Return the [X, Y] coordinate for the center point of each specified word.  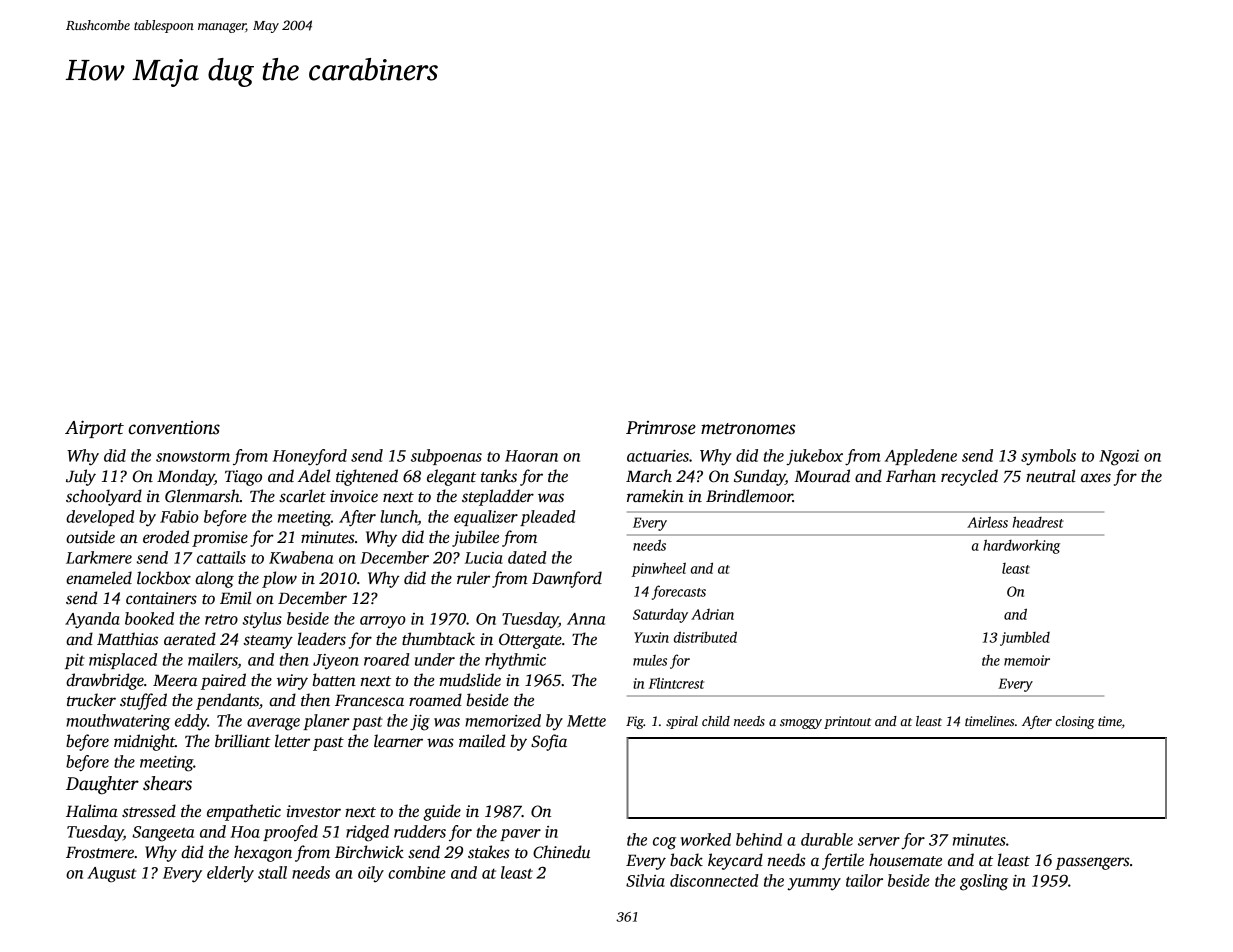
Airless [987, 522]
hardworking [1021, 546]
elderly [230, 874]
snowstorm [193, 456]
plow [279, 579]
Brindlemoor [749, 495]
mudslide [470, 680]
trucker [91, 700]
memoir [1027, 660]
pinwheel [659, 569]
